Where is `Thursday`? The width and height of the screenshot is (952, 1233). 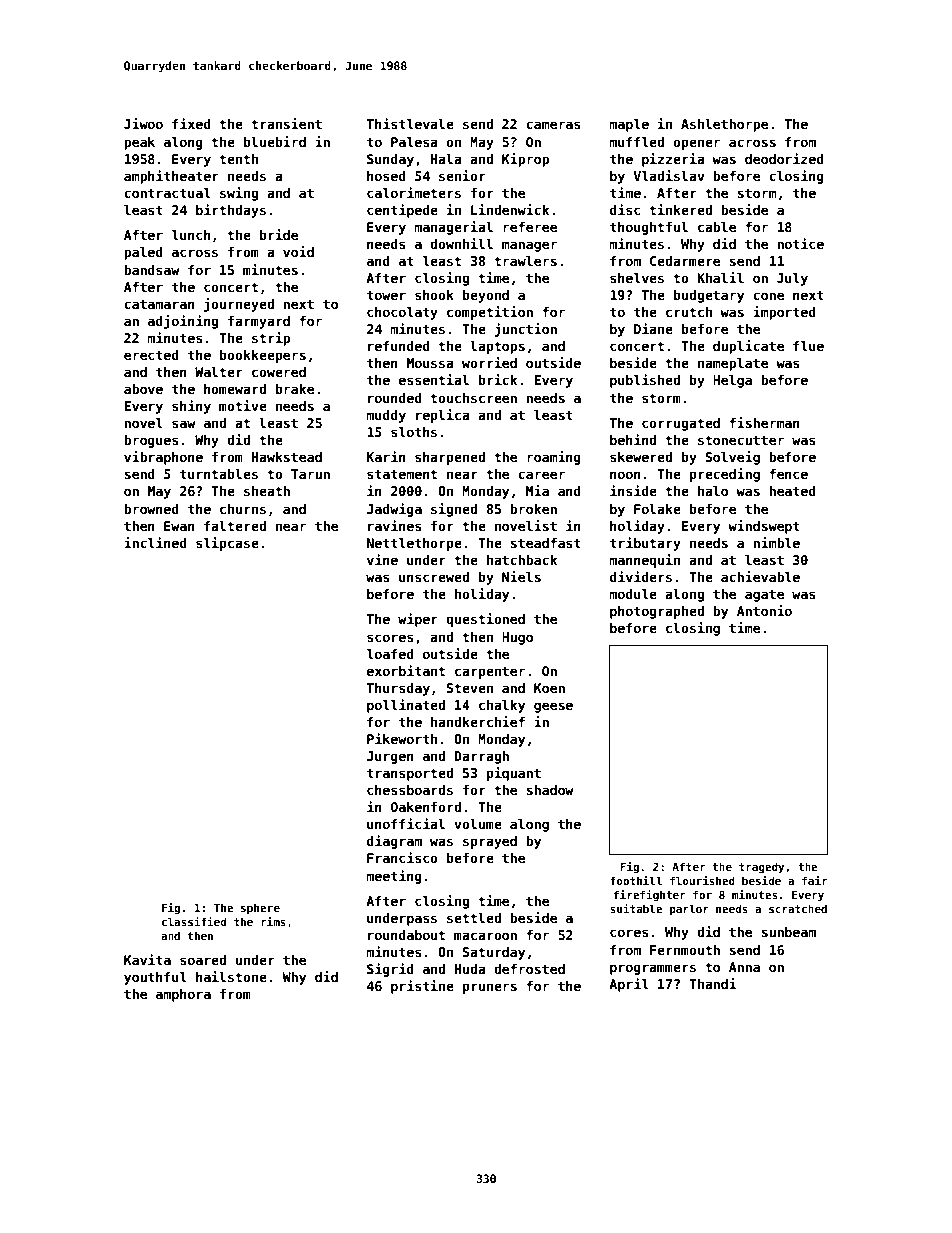
Thursday is located at coordinates (398, 689).
